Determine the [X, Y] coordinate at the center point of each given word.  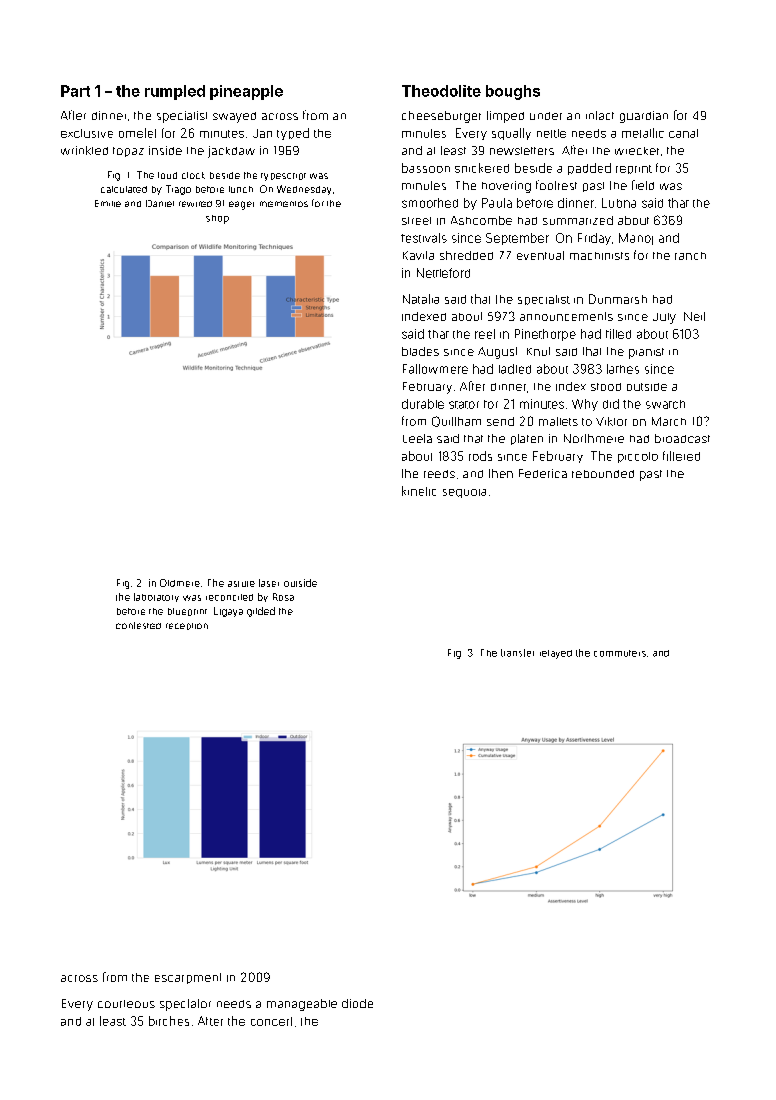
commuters [620, 653]
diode [357, 1003]
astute [241, 584]
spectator [185, 1005]
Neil [694, 316]
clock [193, 175]
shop [217, 219]
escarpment [188, 978]
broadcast [682, 438]
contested [138, 625]
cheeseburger [441, 117]
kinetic [419, 491]
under [546, 116]
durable [423, 404]
